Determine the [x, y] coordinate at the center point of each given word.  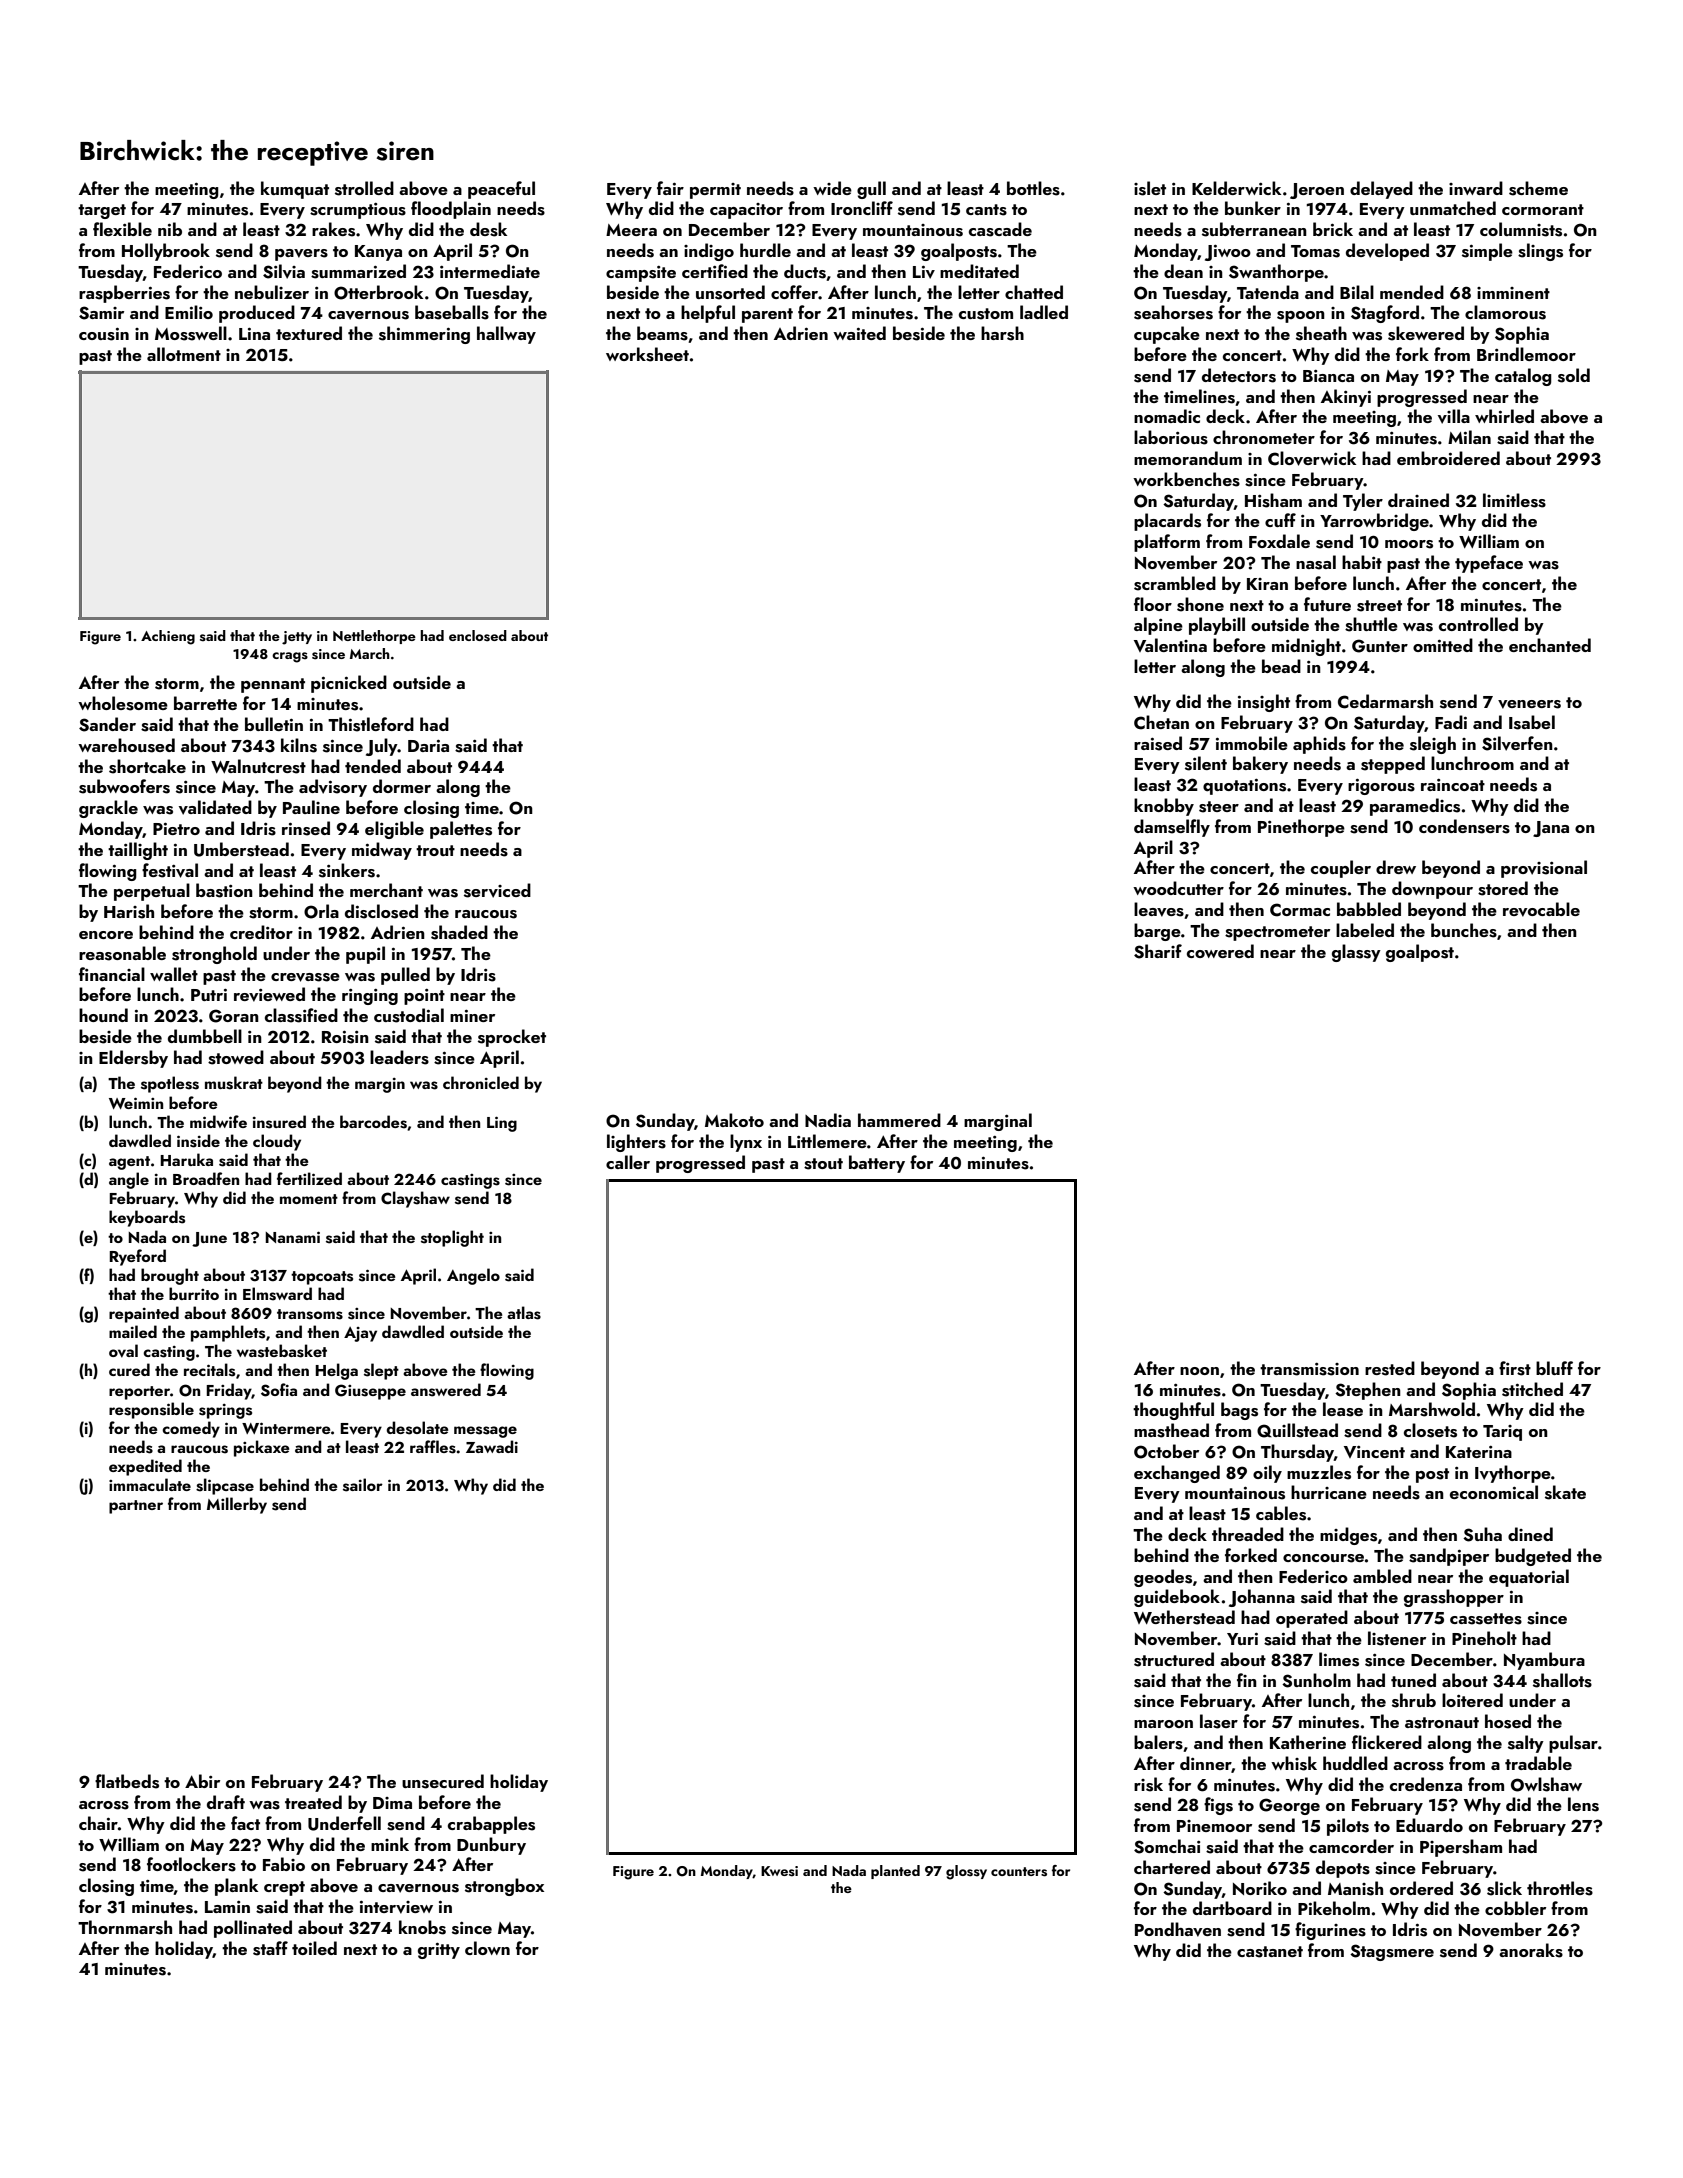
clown [487, 1948]
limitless [1514, 500]
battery [877, 1164]
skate [1565, 1492]
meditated [979, 271]
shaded [459, 932]
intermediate [490, 271]
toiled [314, 1948]
